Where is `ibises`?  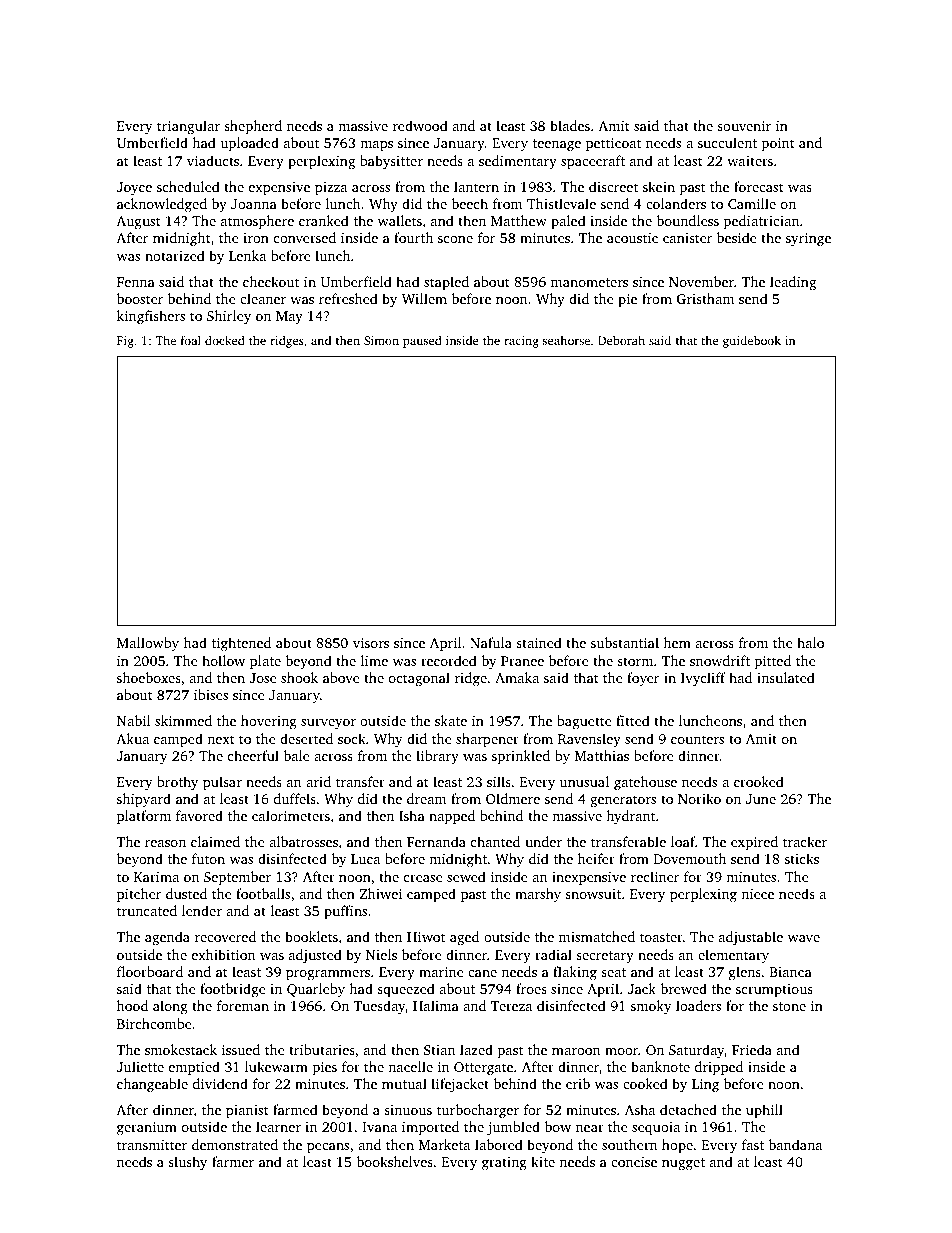
ibises is located at coordinates (211, 694).
